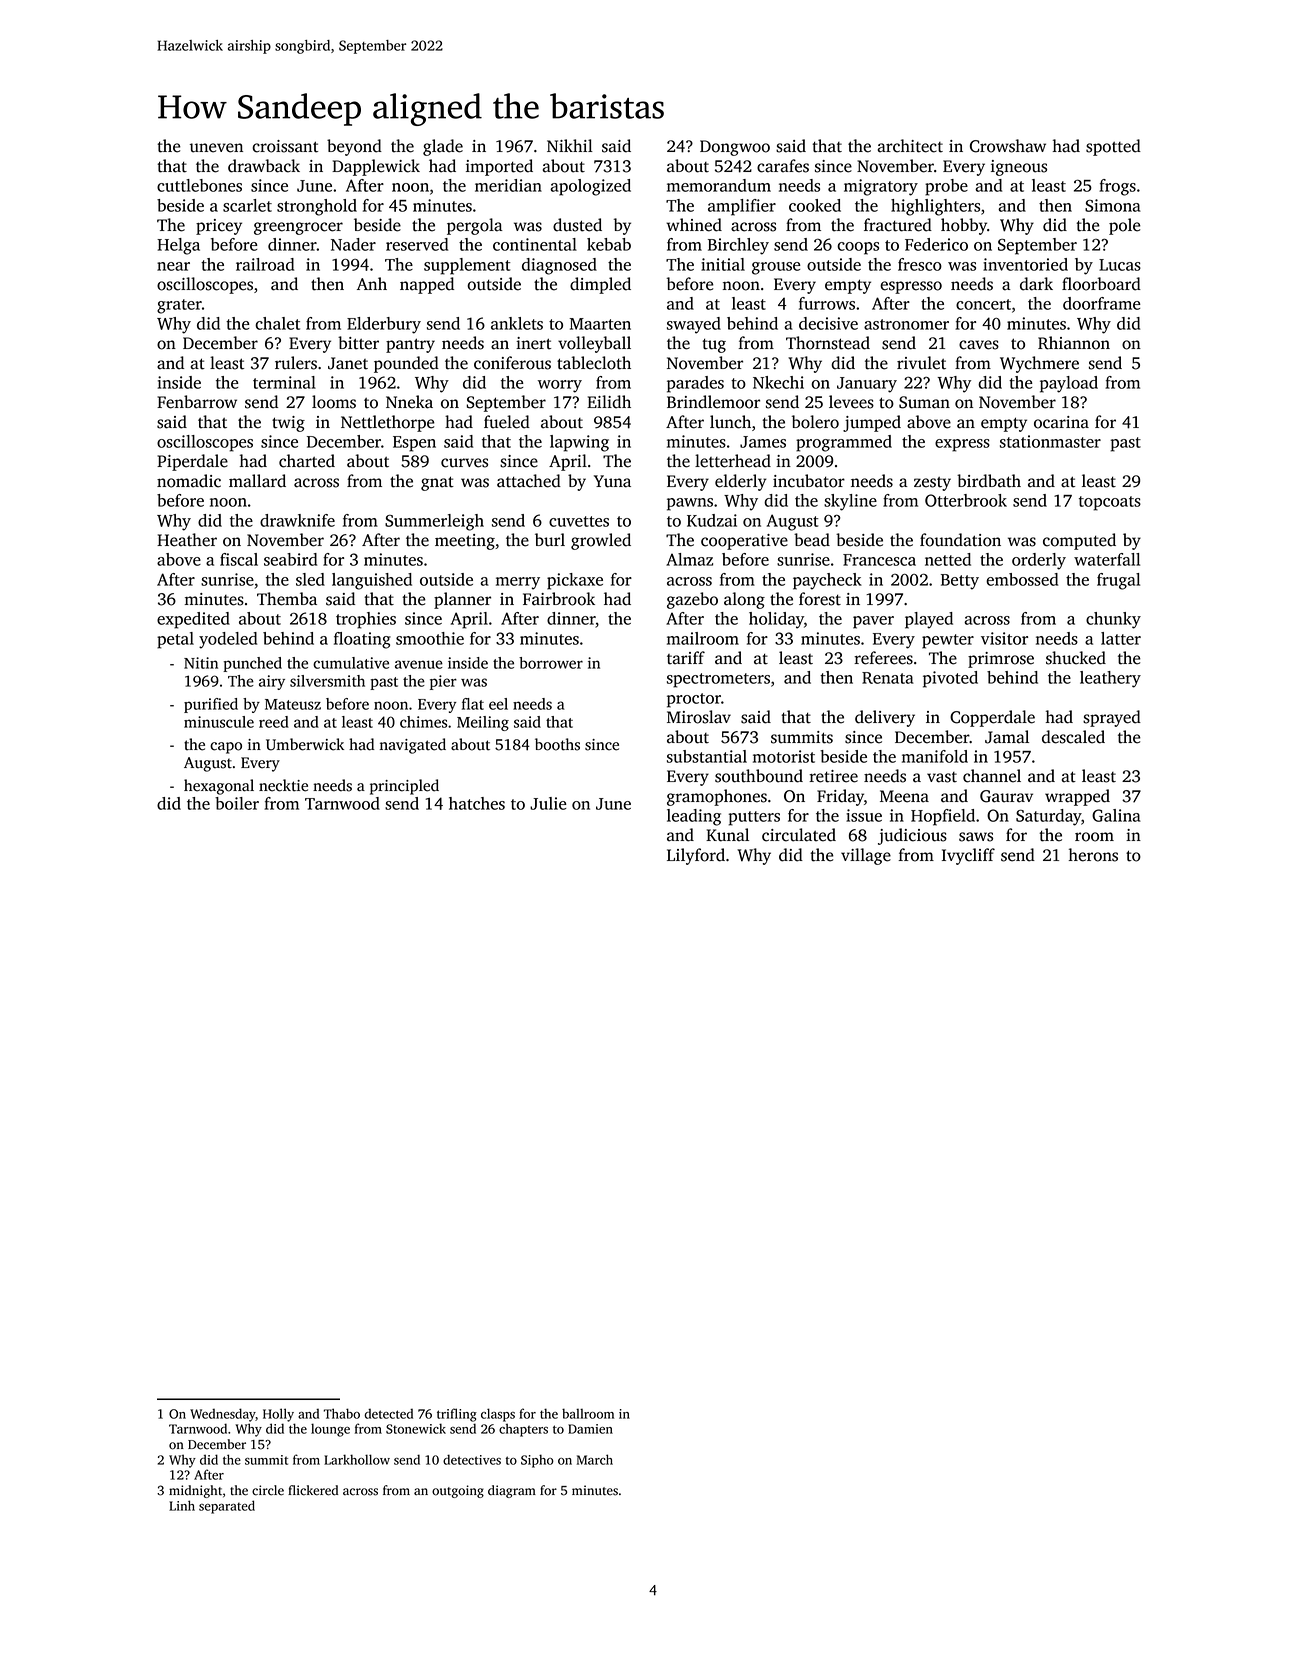  Describe the element at coordinates (498, 1415) in the screenshot. I see `clasps` at that location.
